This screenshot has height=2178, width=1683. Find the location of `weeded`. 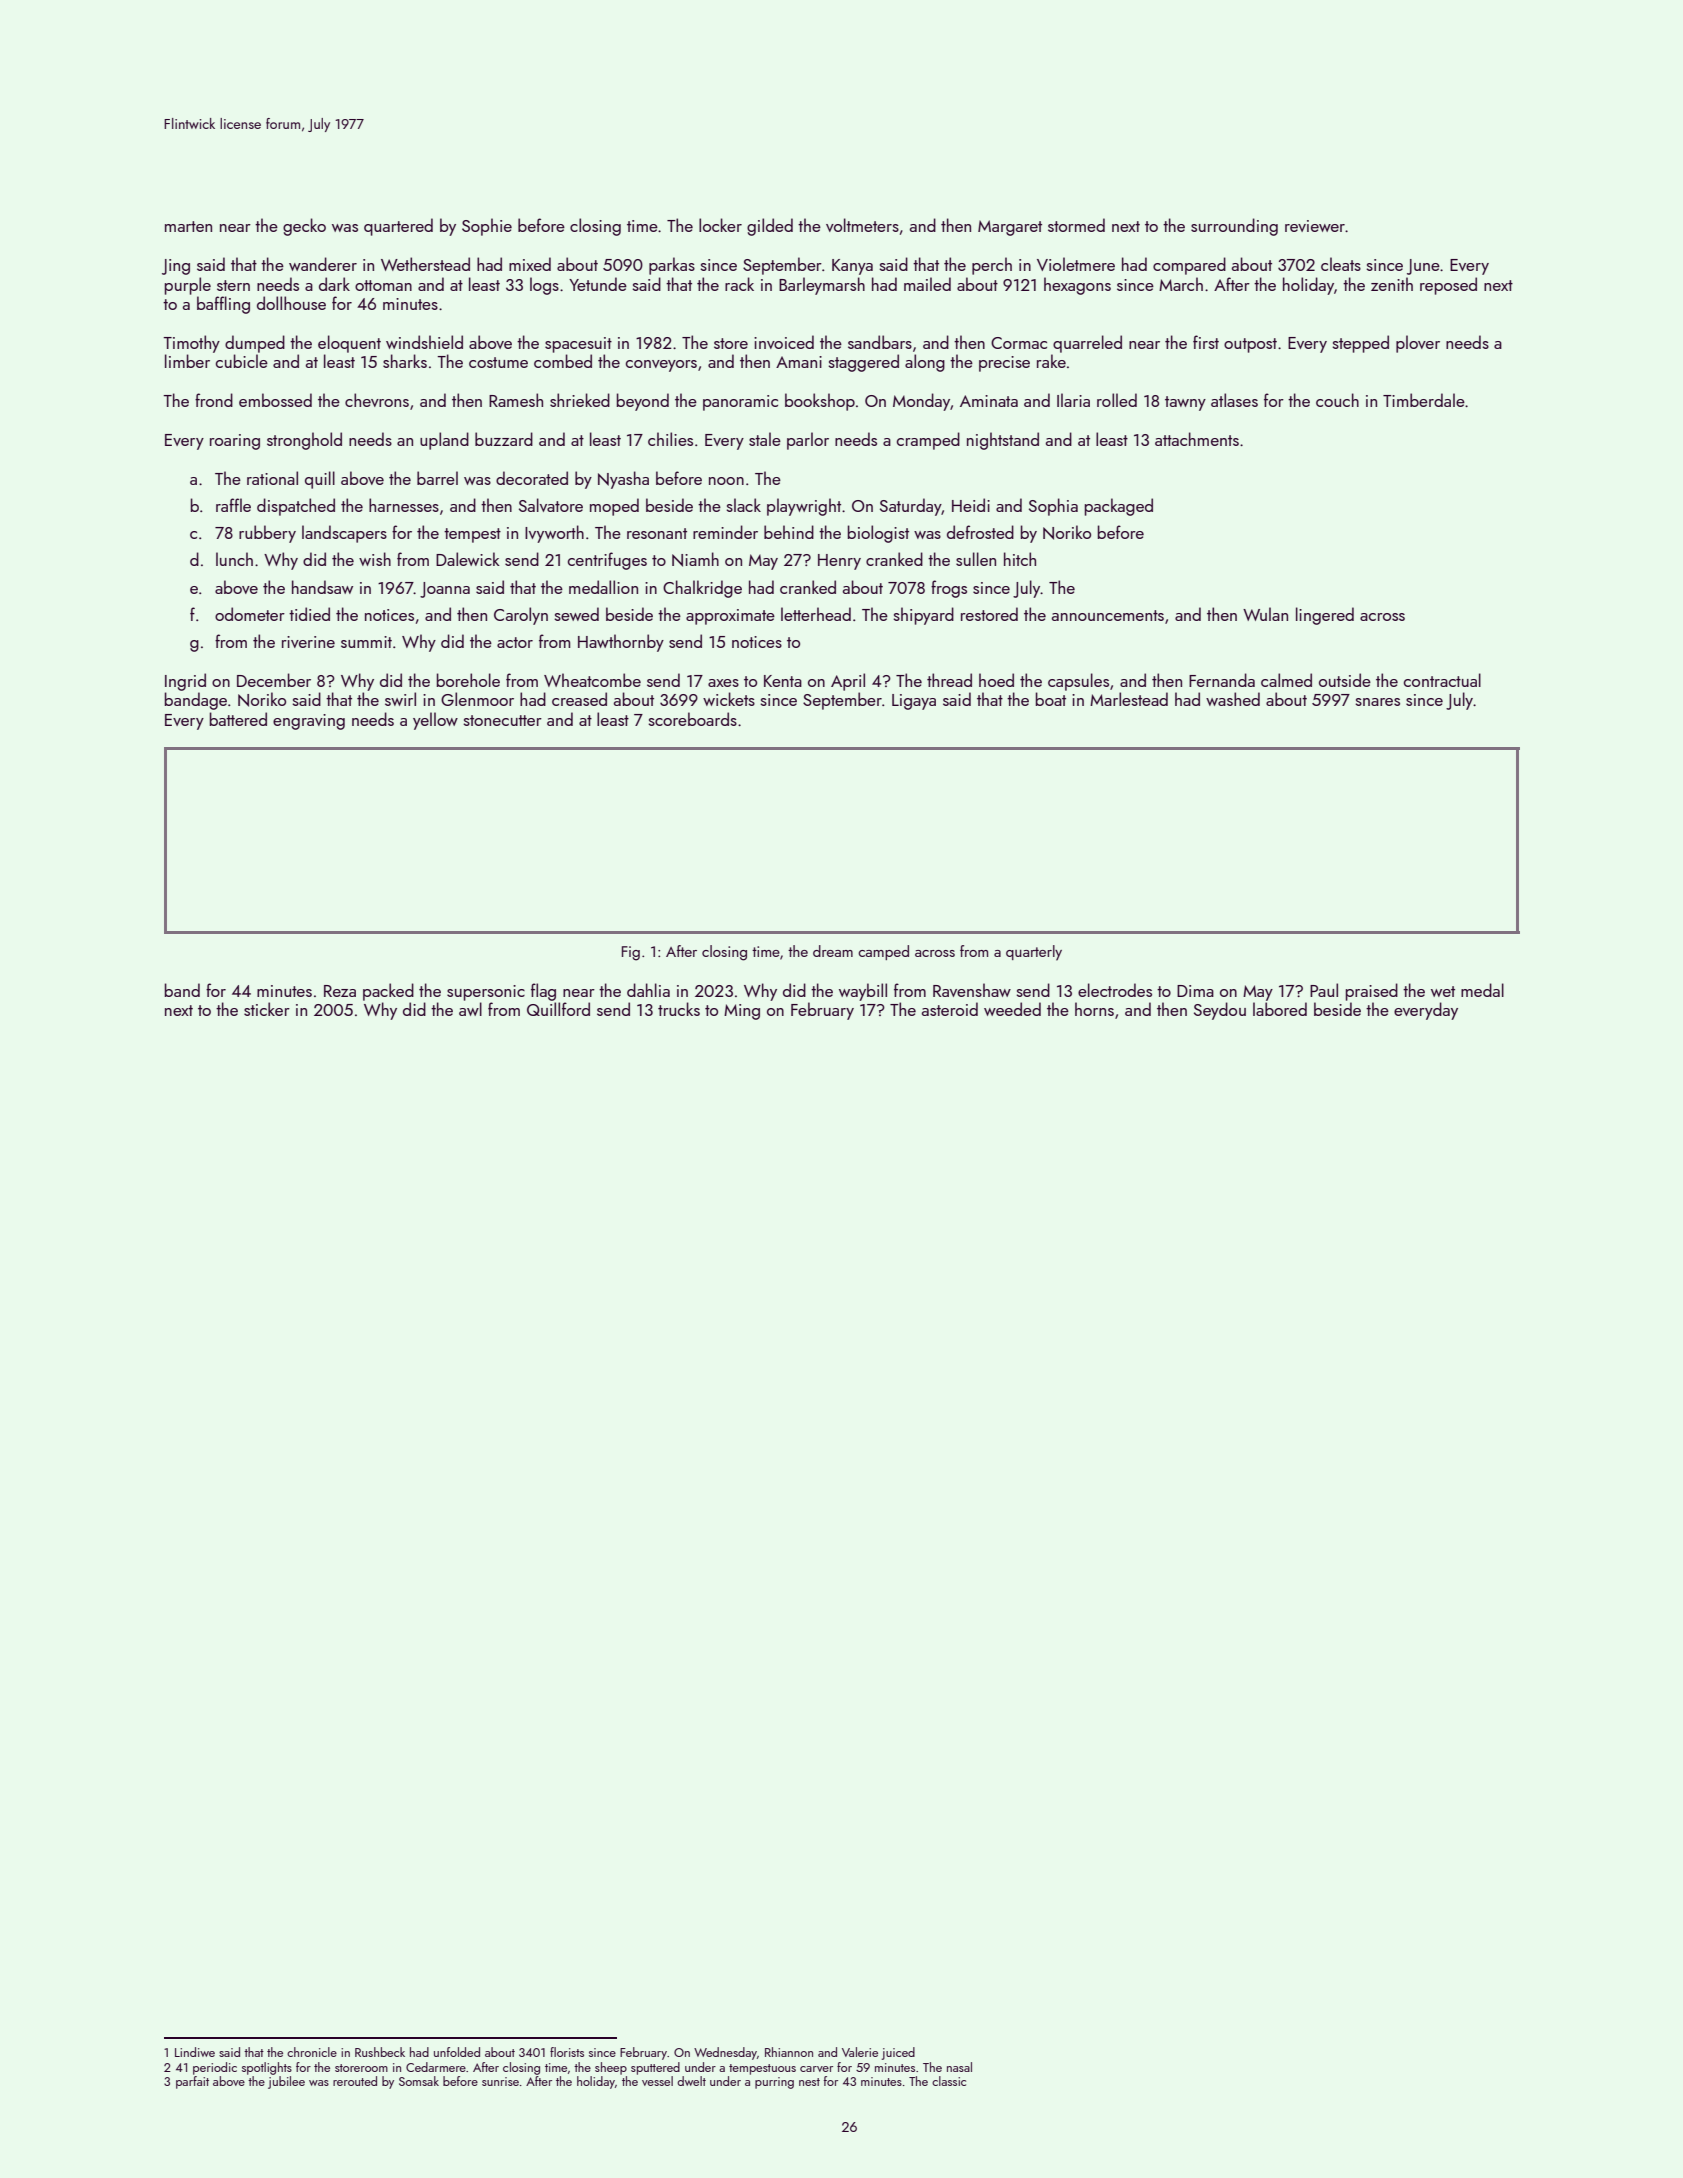

weeded is located at coordinates (1012, 1009).
